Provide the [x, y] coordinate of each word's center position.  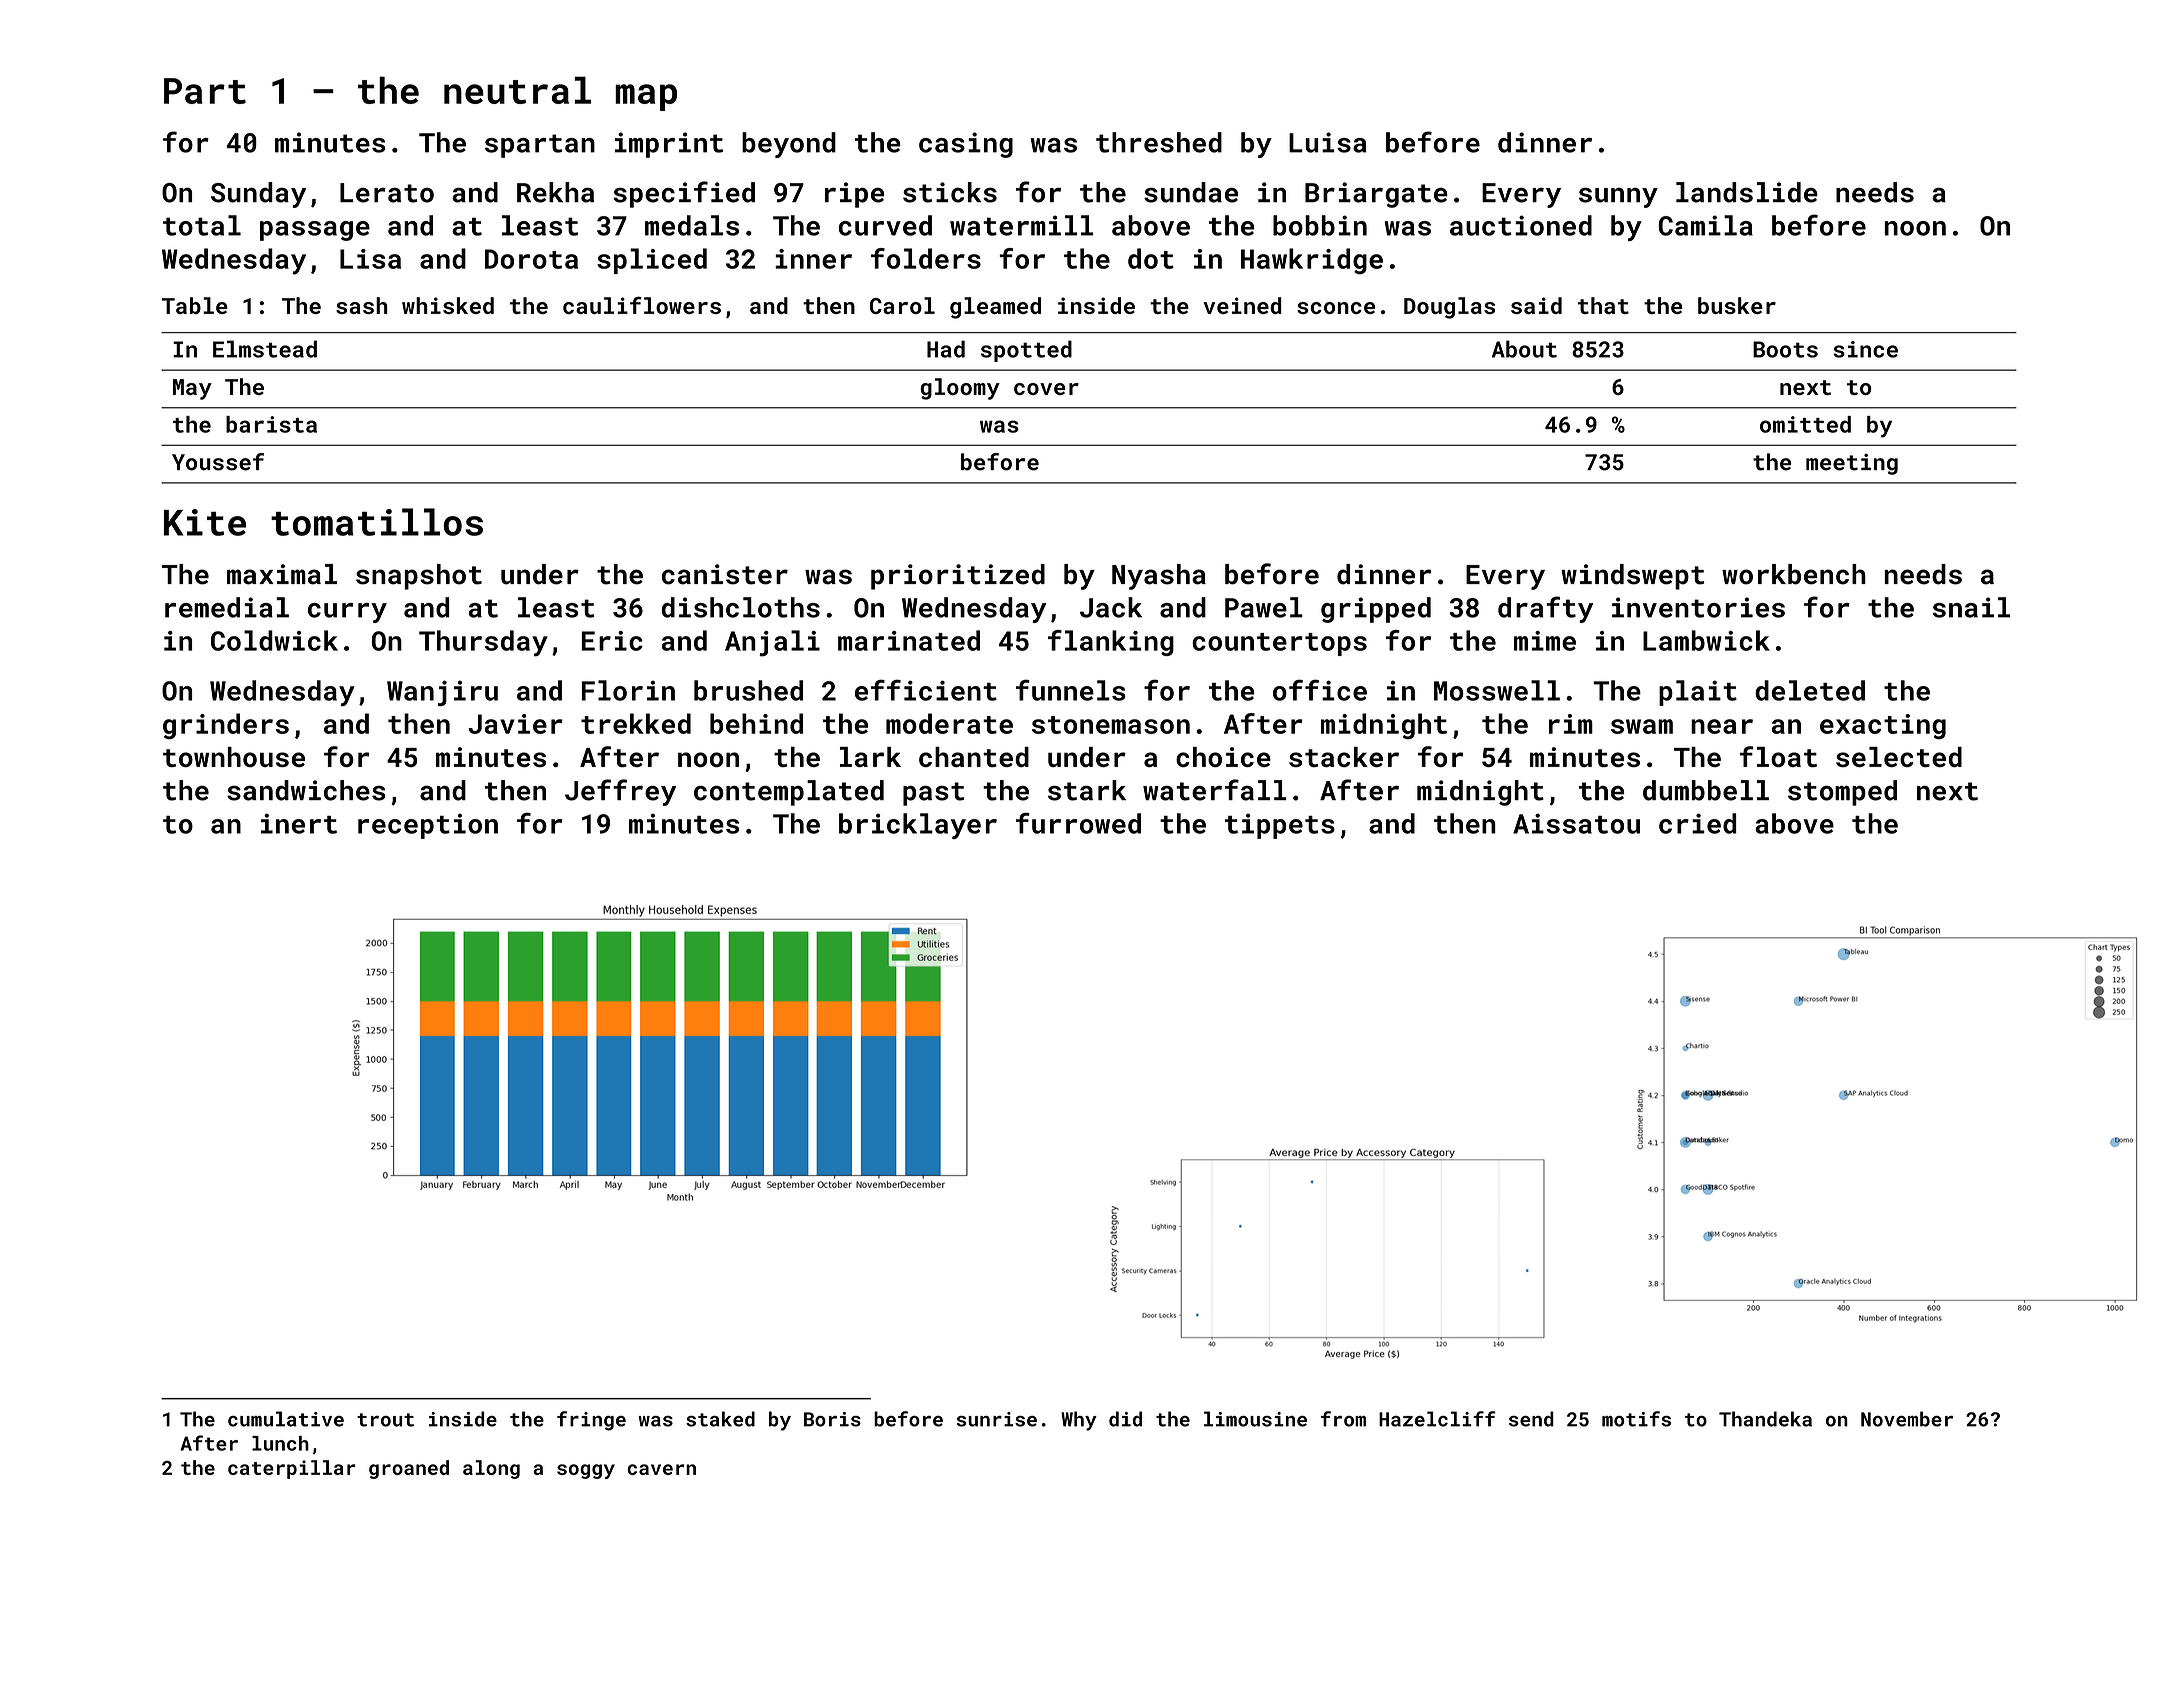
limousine [1255, 1419]
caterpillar [292, 1469]
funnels [1071, 690]
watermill [1021, 225]
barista [271, 424]
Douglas [1449, 308]
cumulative [286, 1419]
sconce [1336, 308]
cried [1697, 823]
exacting [1883, 727]
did [1125, 1419]
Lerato [387, 193]
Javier [516, 724]
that [1603, 305]
